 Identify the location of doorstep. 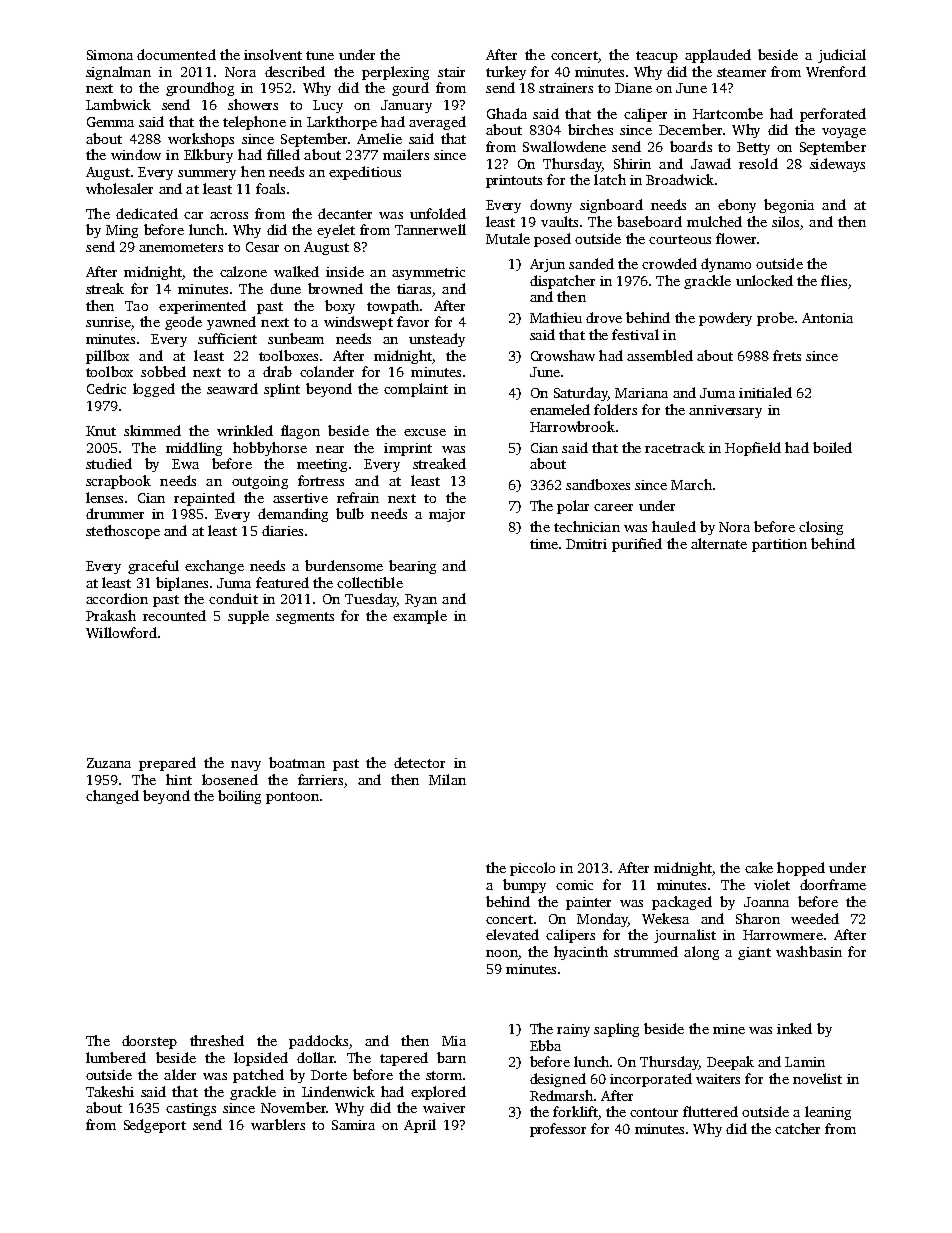
(149, 1042).
